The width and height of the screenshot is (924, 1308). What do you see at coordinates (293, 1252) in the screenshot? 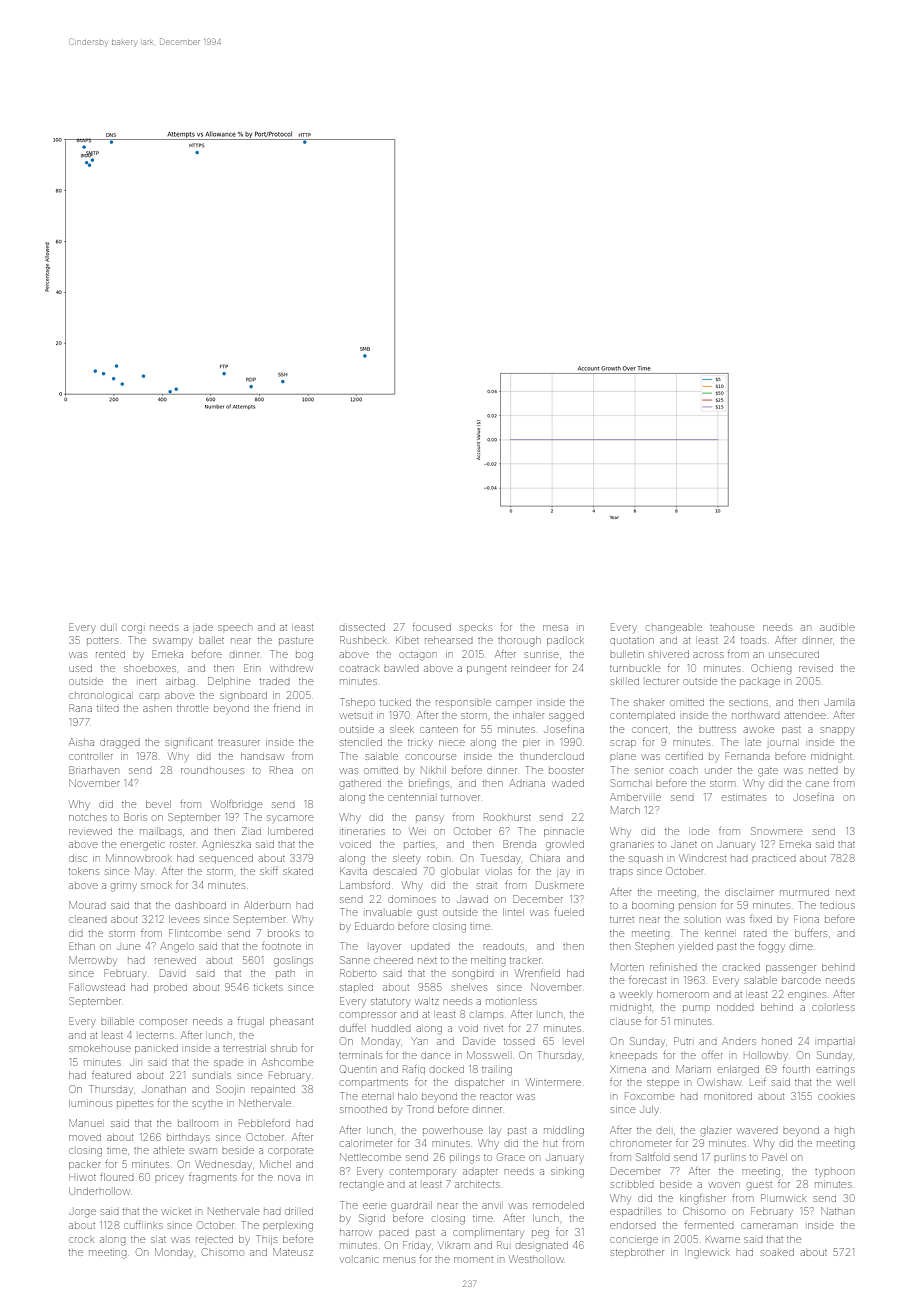
I see `Mateusz` at bounding box center [293, 1252].
